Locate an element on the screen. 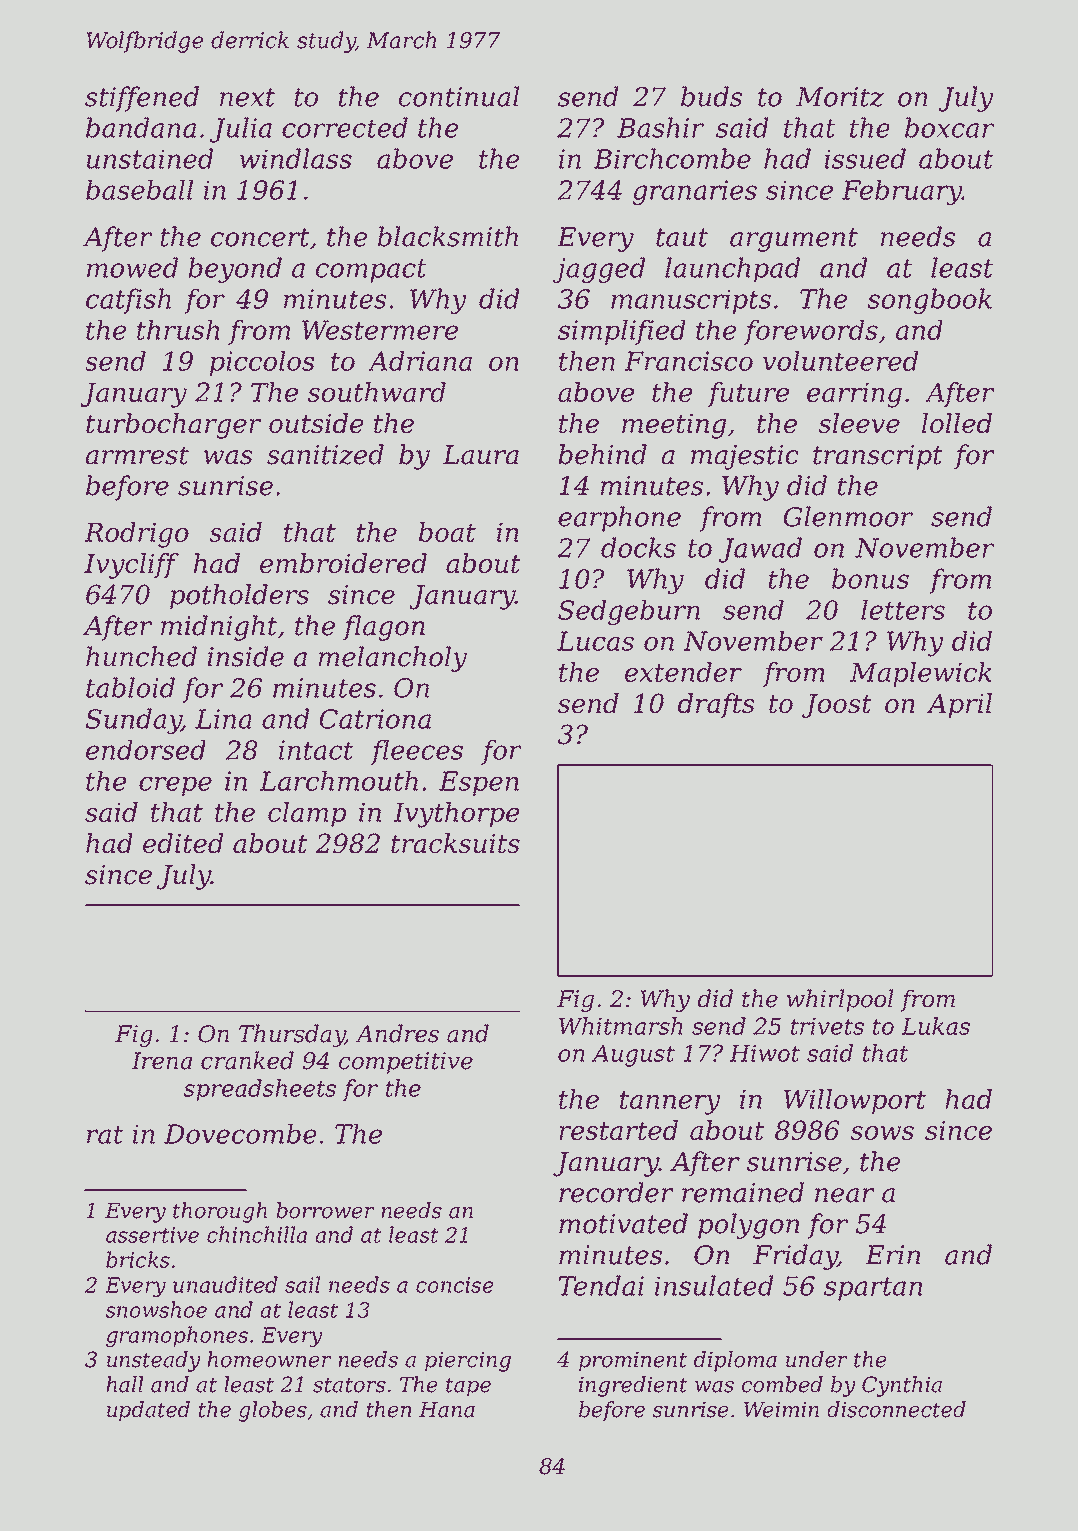 This screenshot has width=1078, height=1531. catfish is located at coordinates (128, 301).
